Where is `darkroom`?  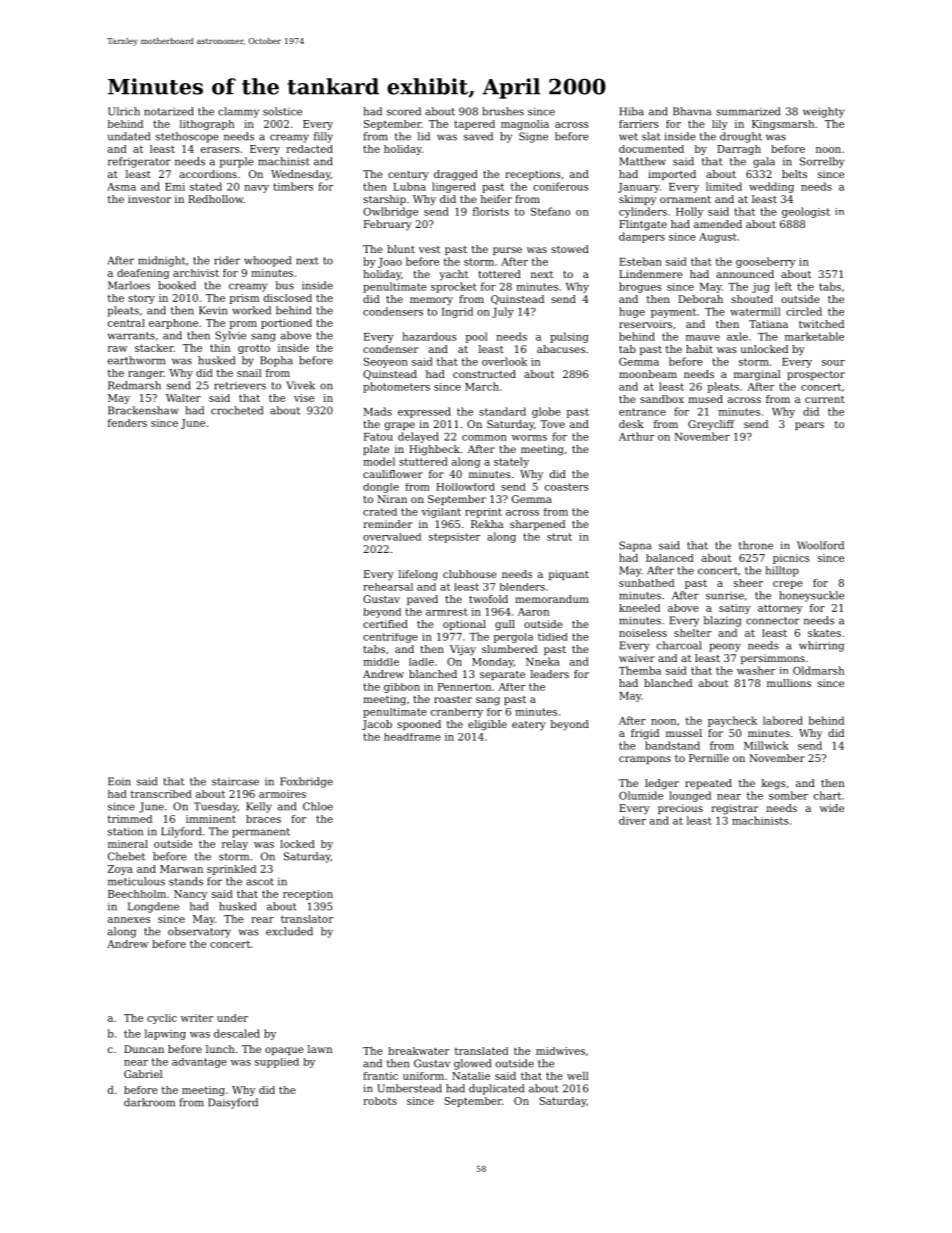
darkroom is located at coordinates (149, 1102).
